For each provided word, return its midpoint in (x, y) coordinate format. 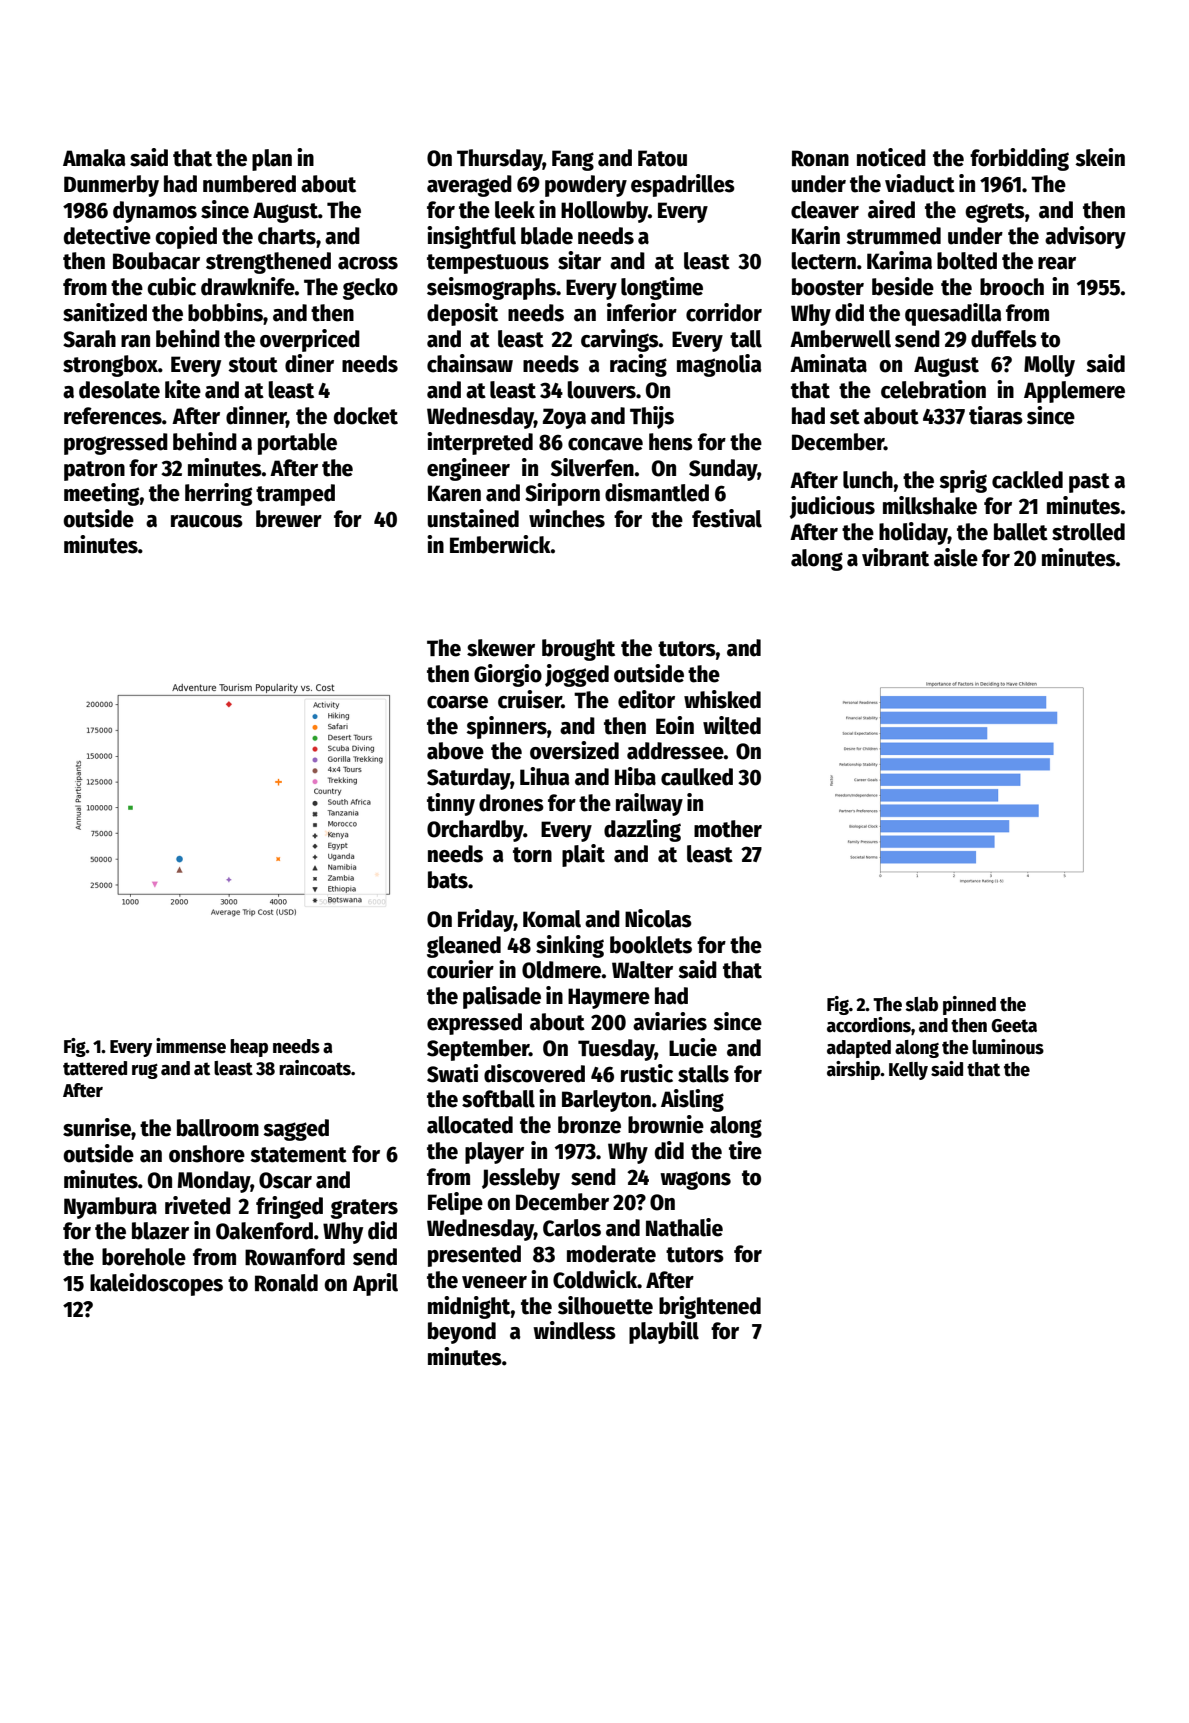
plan (272, 160)
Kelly (908, 1071)
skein (1100, 157)
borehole (144, 1257)
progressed (116, 444)
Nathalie (684, 1227)
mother (728, 829)
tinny (451, 804)
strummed (893, 236)
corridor (724, 312)
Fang (573, 160)
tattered (95, 1068)
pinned (969, 1005)
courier (460, 969)
